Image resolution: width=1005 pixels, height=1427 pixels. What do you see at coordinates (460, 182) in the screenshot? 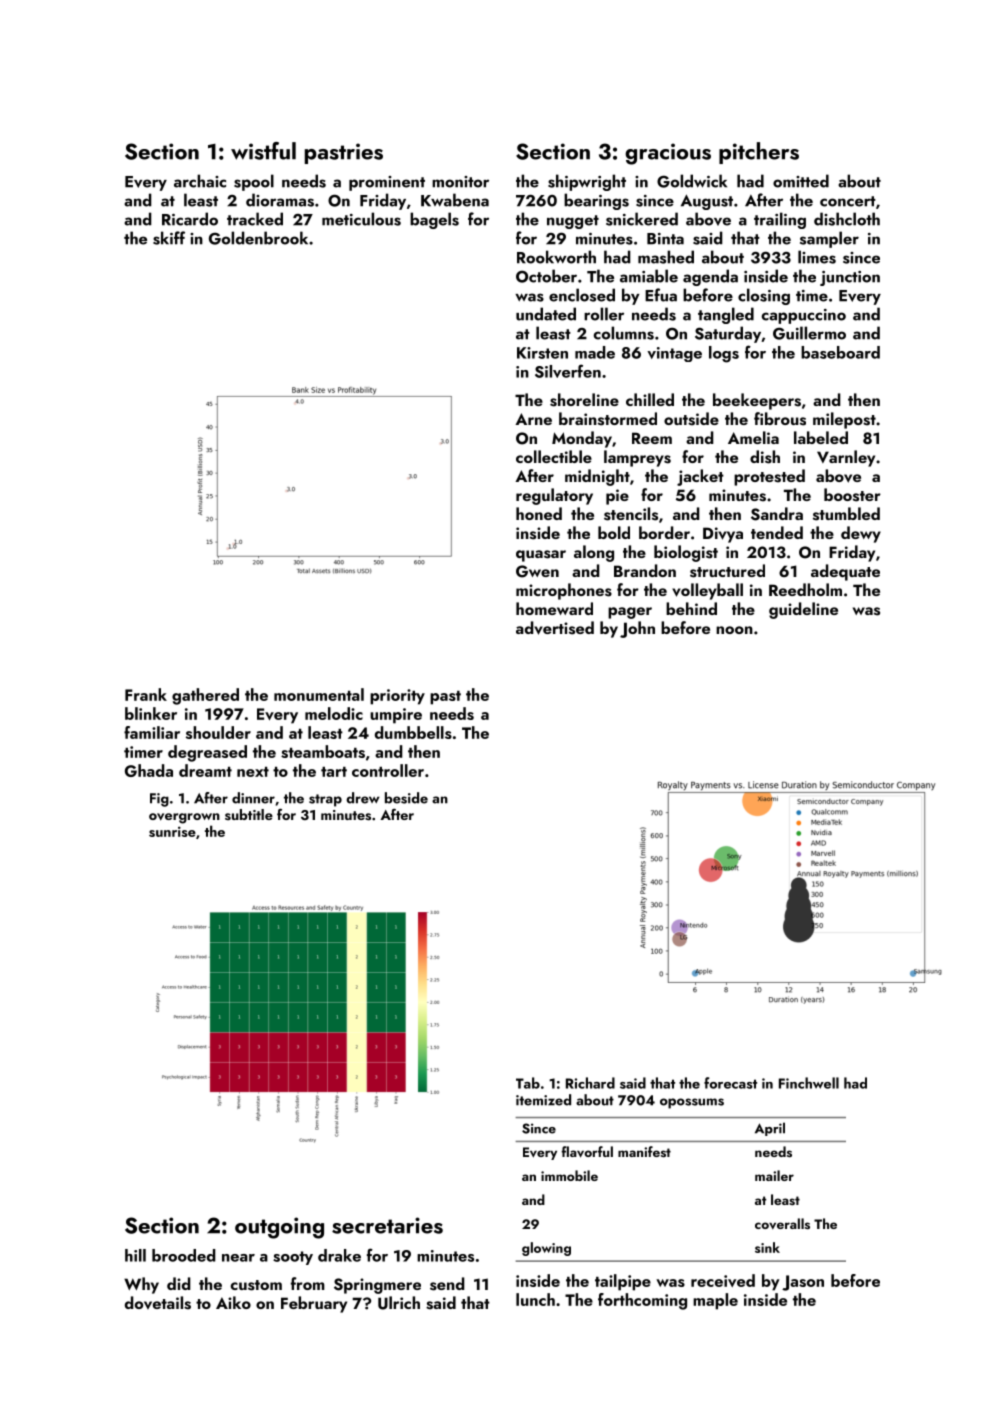
I see `monitor` at bounding box center [460, 182].
